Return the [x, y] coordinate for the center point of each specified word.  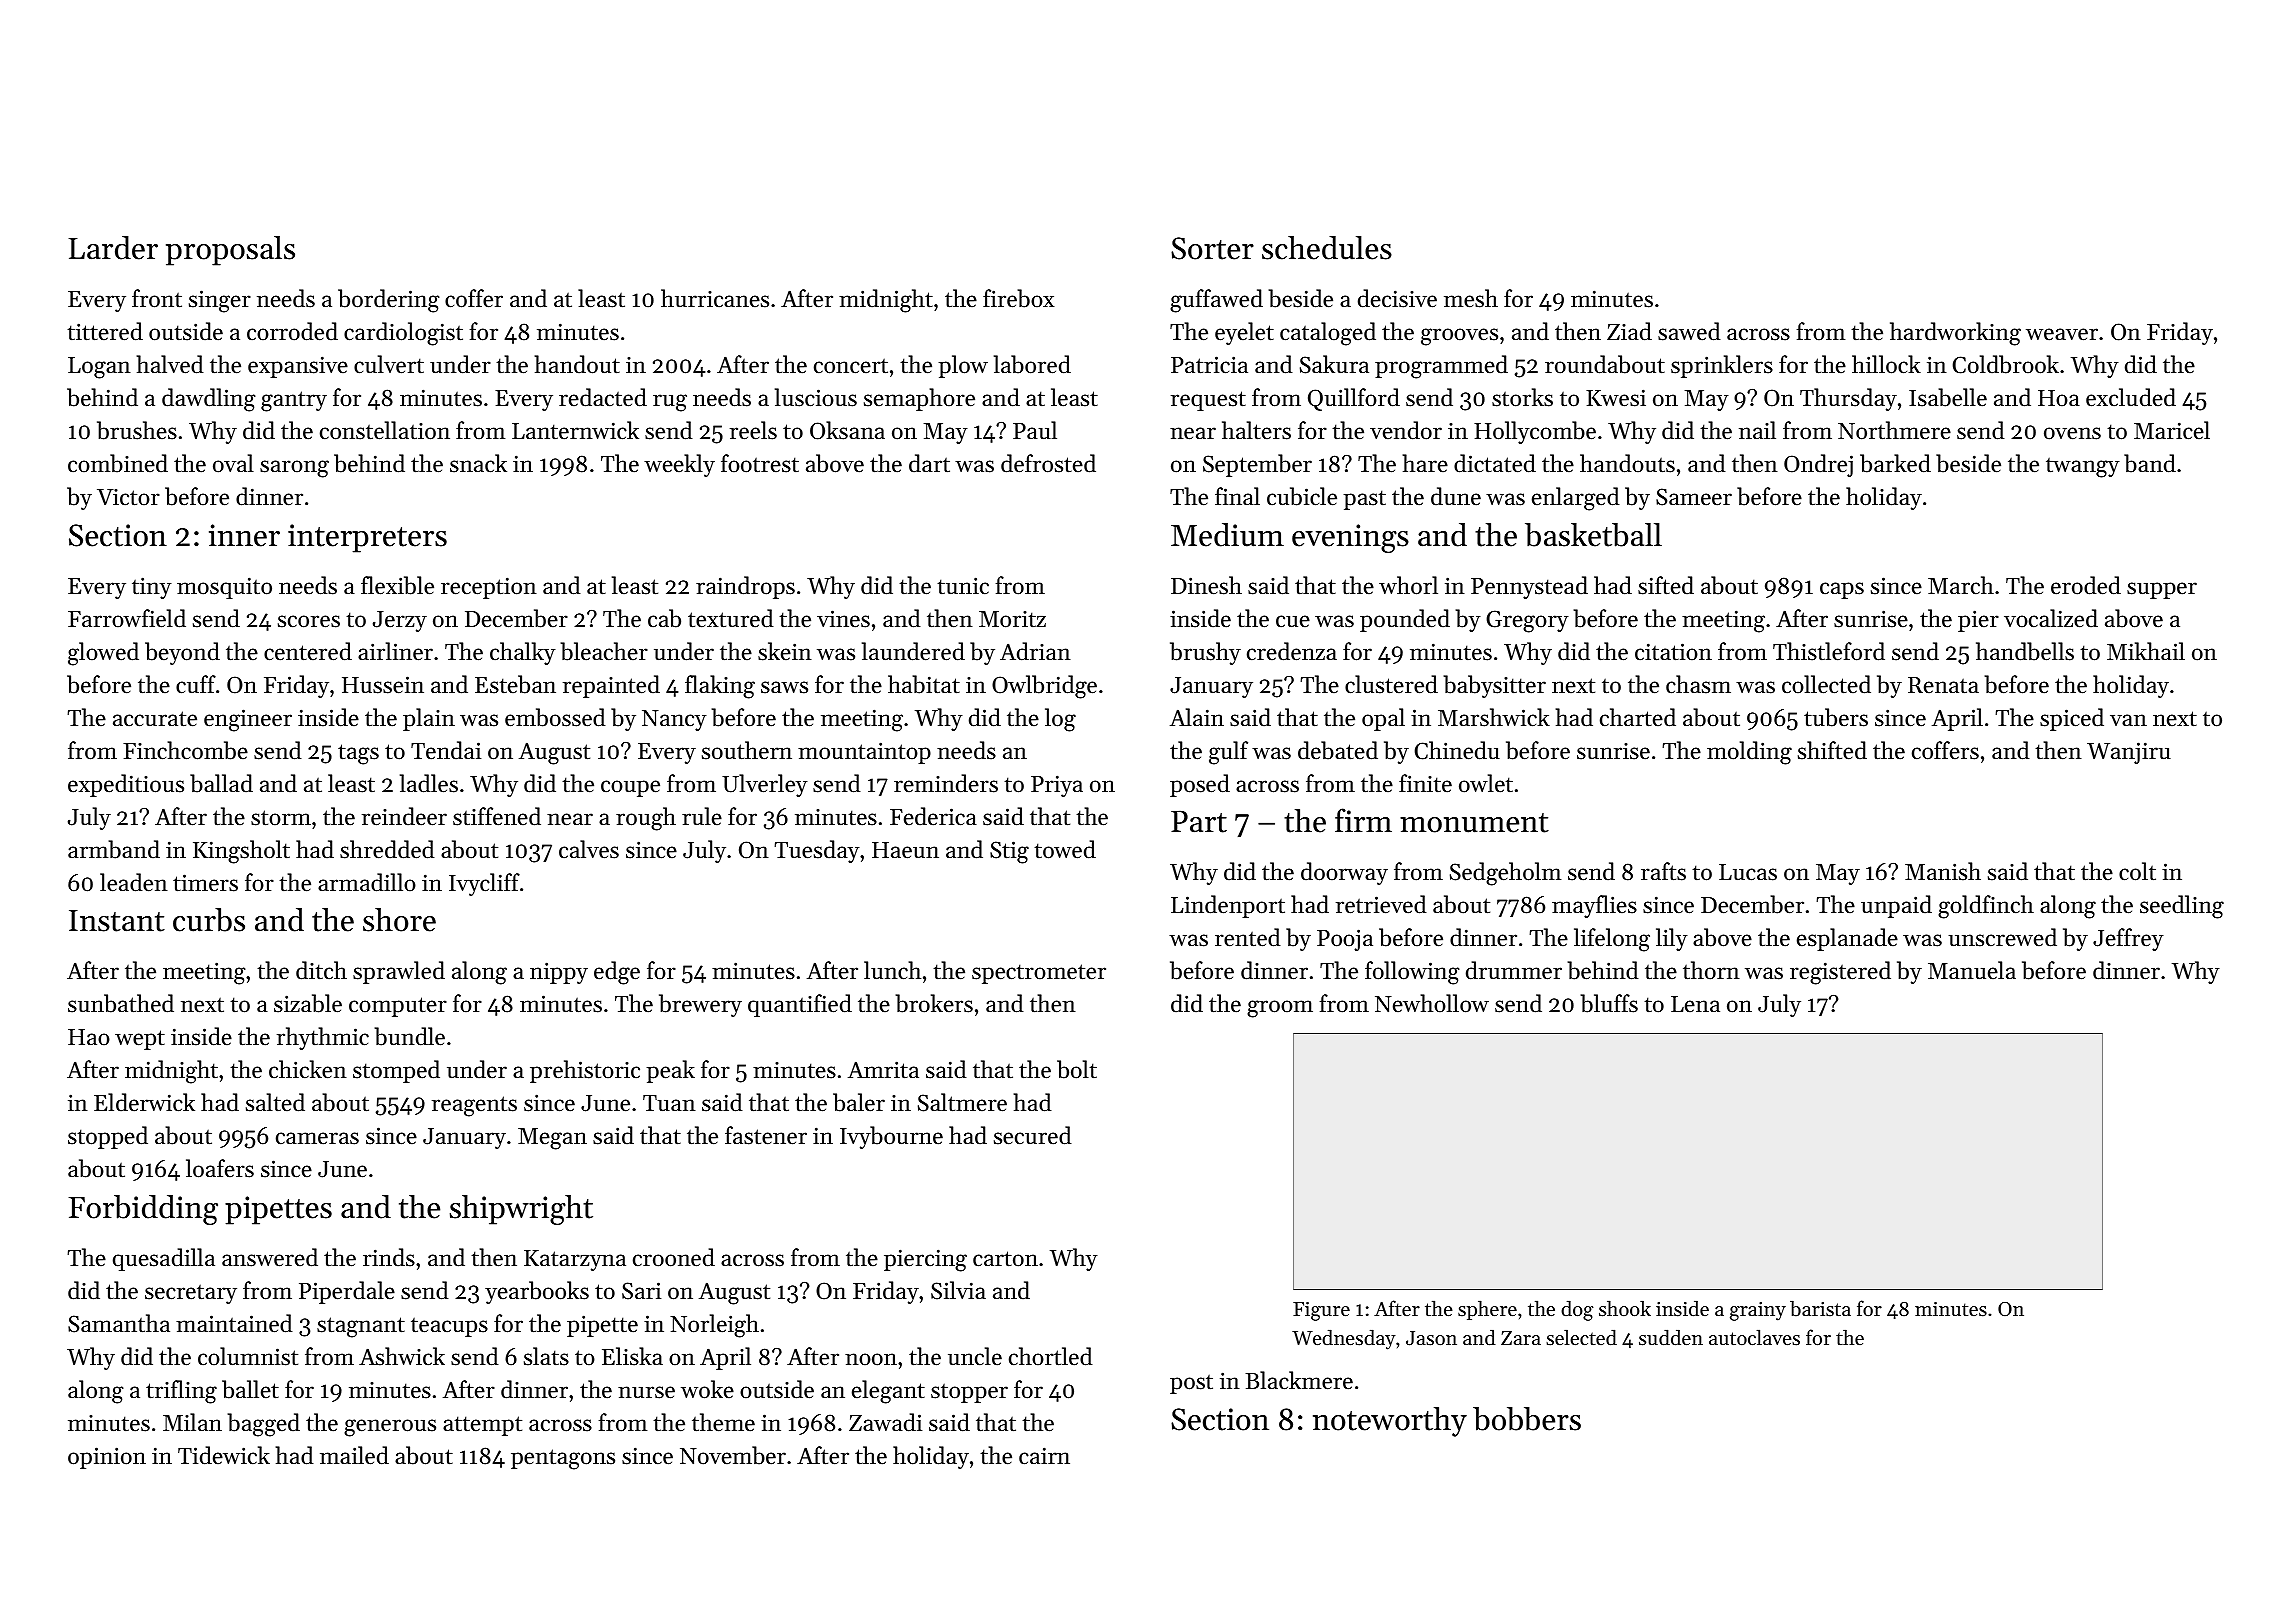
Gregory [1527, 621]
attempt [482, 1426]
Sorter [1212, 248]
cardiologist [403, 334]
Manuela [1972, 970]
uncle [975, 1356]
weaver [2062, 334]
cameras [317, 1138]
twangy [2083, 467]
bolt [1077, 1069]
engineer [248, 720]
